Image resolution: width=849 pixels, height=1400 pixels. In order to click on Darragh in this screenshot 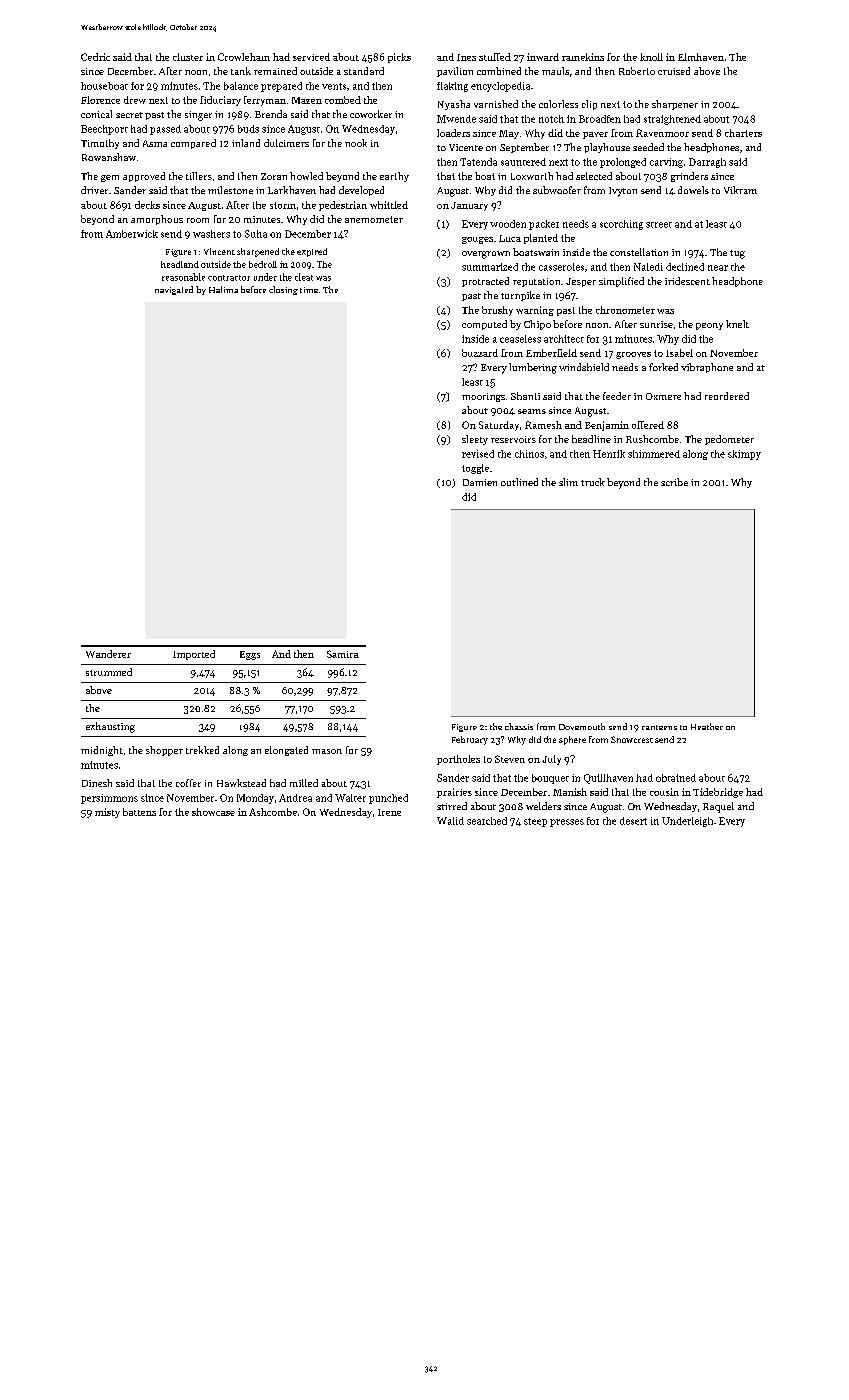, I will do `click(707, 163)`.
